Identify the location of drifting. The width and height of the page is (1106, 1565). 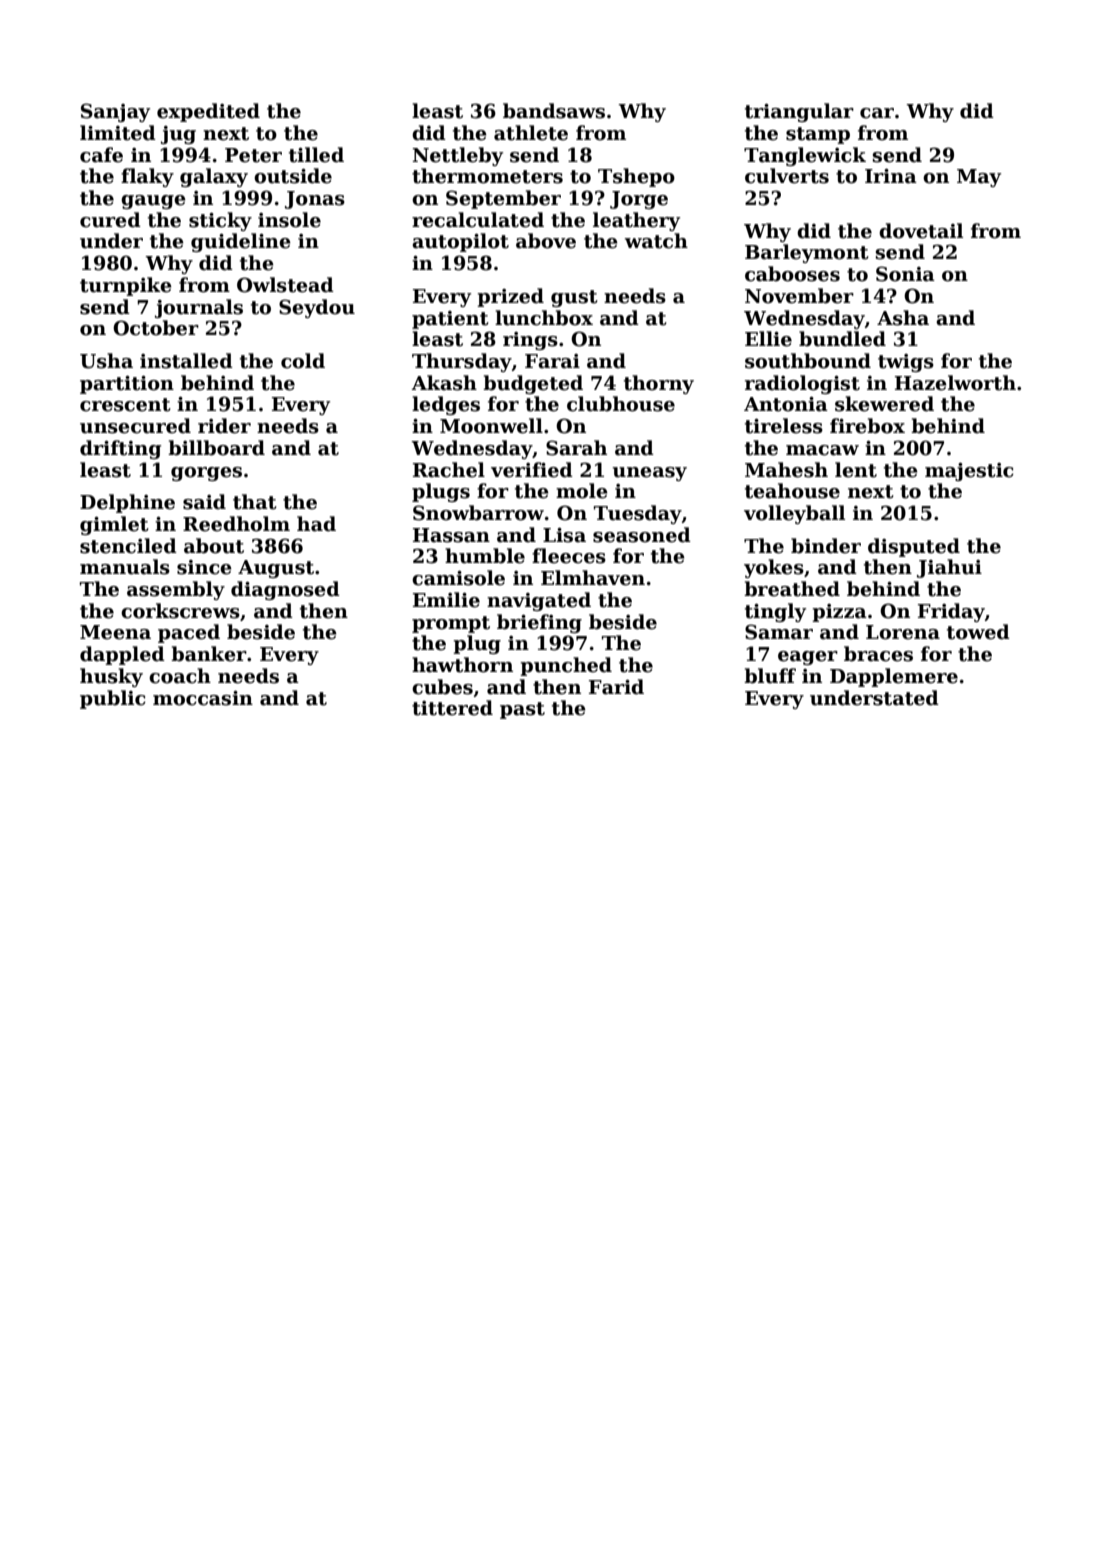
(120, 449).
